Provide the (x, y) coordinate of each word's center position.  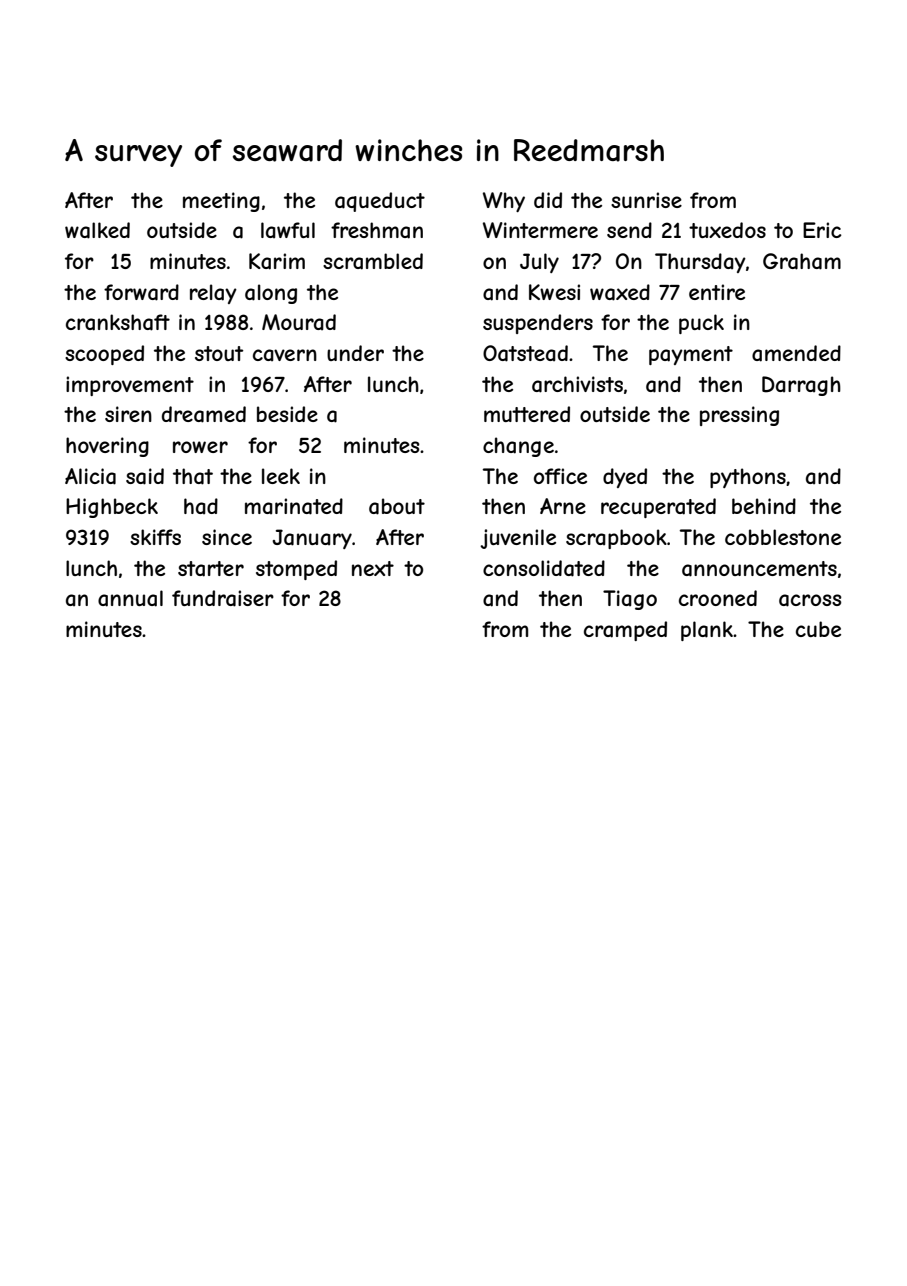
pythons (748, 478)
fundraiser (223, 598)
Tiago (630, 600)
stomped (296, 570)
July (539, 263)
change (518, 447)
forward (141, 292)
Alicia (90, 476)
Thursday (700, 263)
